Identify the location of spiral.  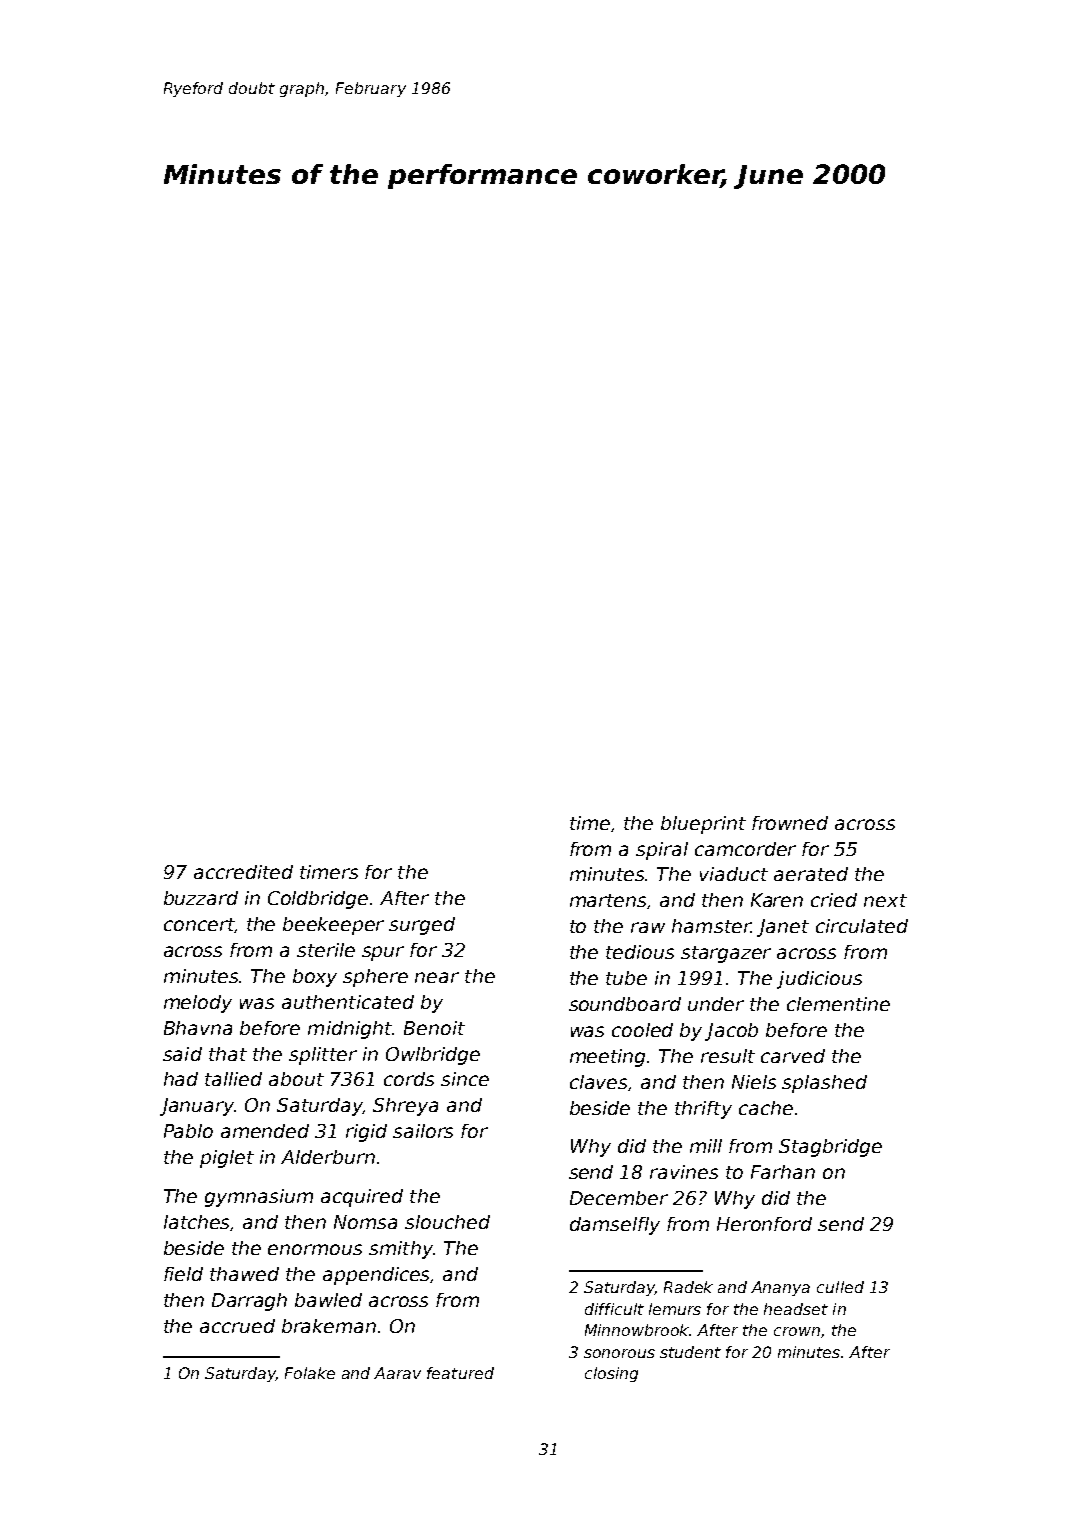
(662, 851).
